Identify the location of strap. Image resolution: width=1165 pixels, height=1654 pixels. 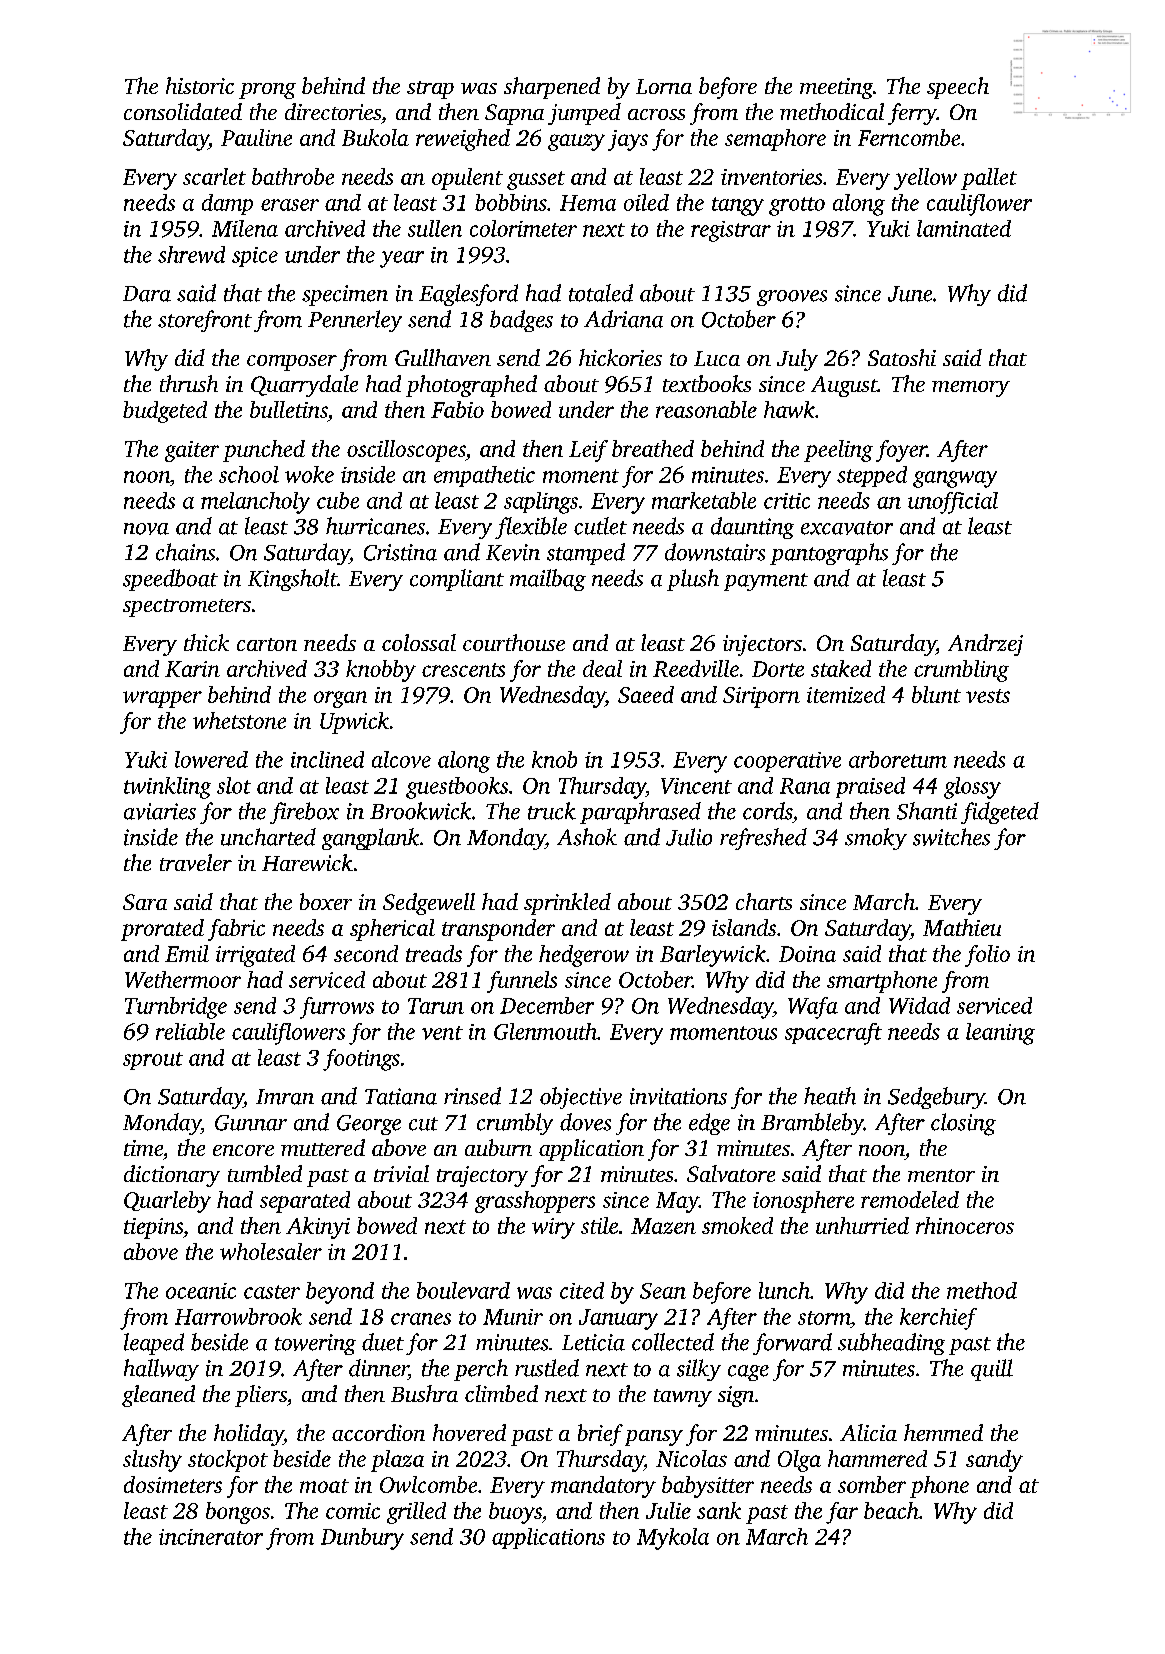
(430, 90).
